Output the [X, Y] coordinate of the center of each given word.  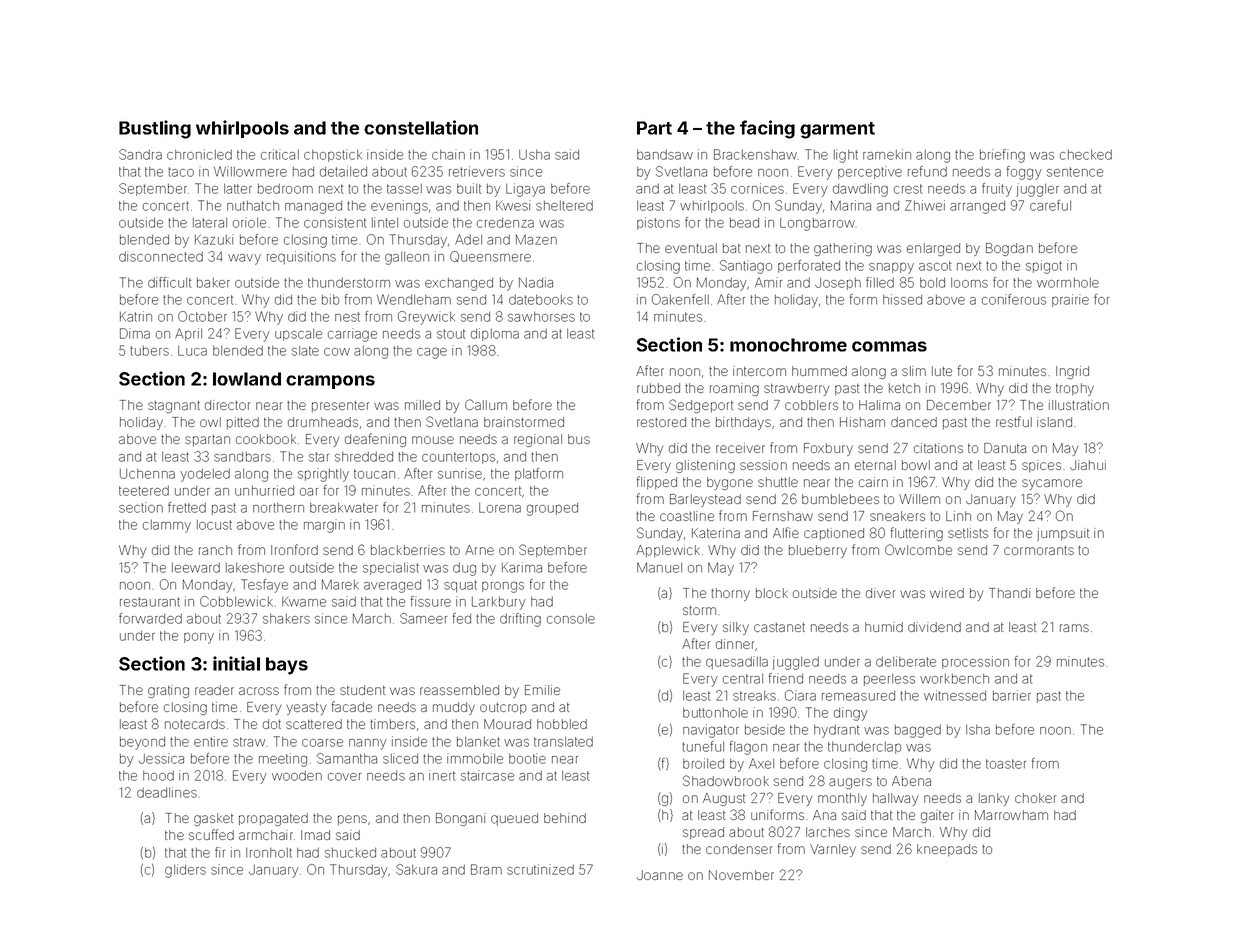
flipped [657, 482]
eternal [875, 465]
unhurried [264, 490]
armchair [266, 835]
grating [168, 691]
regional [538, 440]
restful [1014, 421]
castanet [779, 627]
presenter [340, 406]
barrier [1012, 695]
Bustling [155, 129]
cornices [757, 188]
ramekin [887, 154]
